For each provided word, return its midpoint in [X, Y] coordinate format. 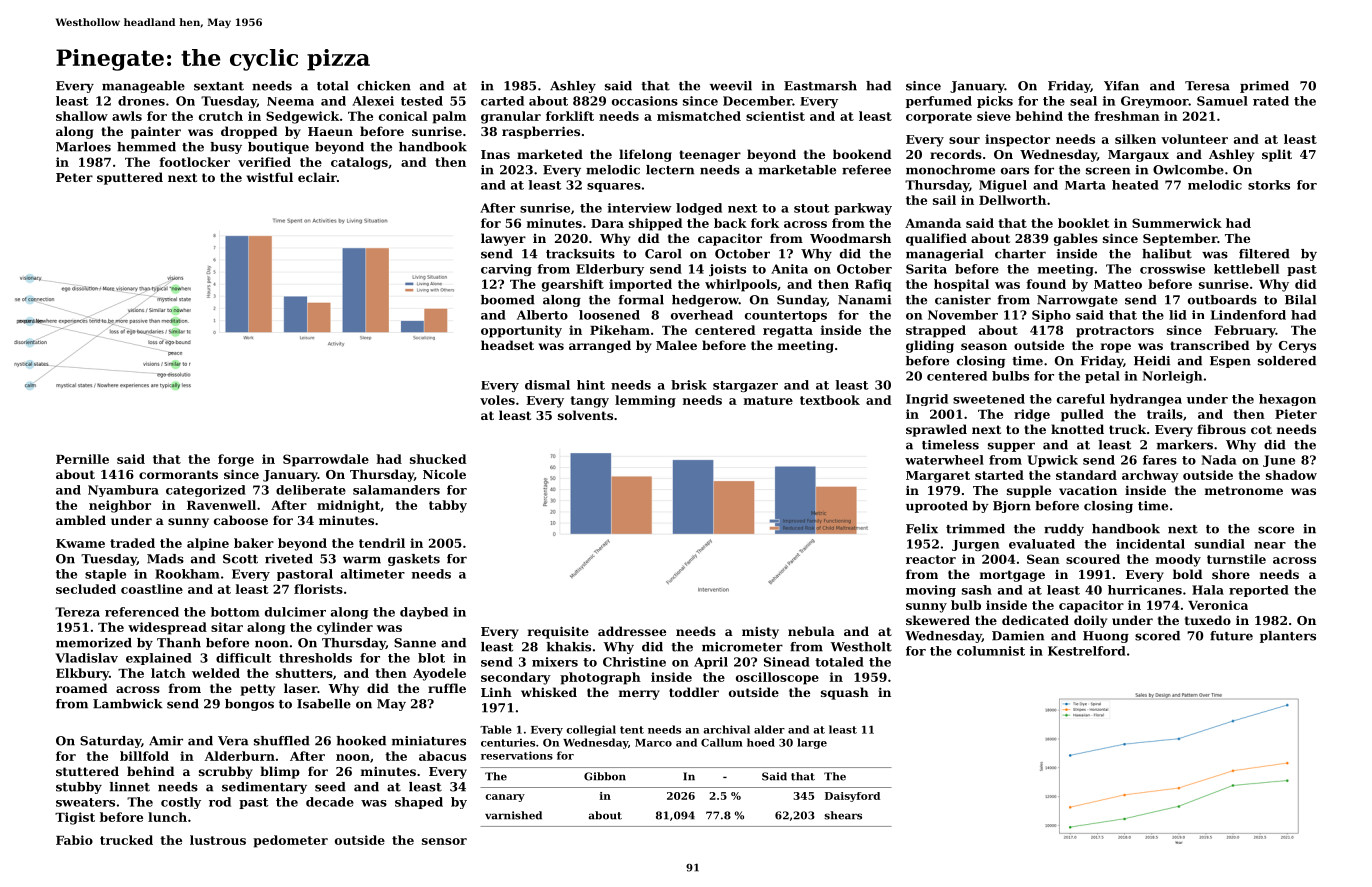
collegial [591, 730]
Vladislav [86, 658]
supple [1029, 491]
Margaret [938, 477]
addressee [632, 631]
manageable [143, 87]
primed [1264, 87]
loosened [609, 315]
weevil [731, 86]
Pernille [82, 459]
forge [236, 460]
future [1231, 636]
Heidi [1152, 361]
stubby [79, 788]
